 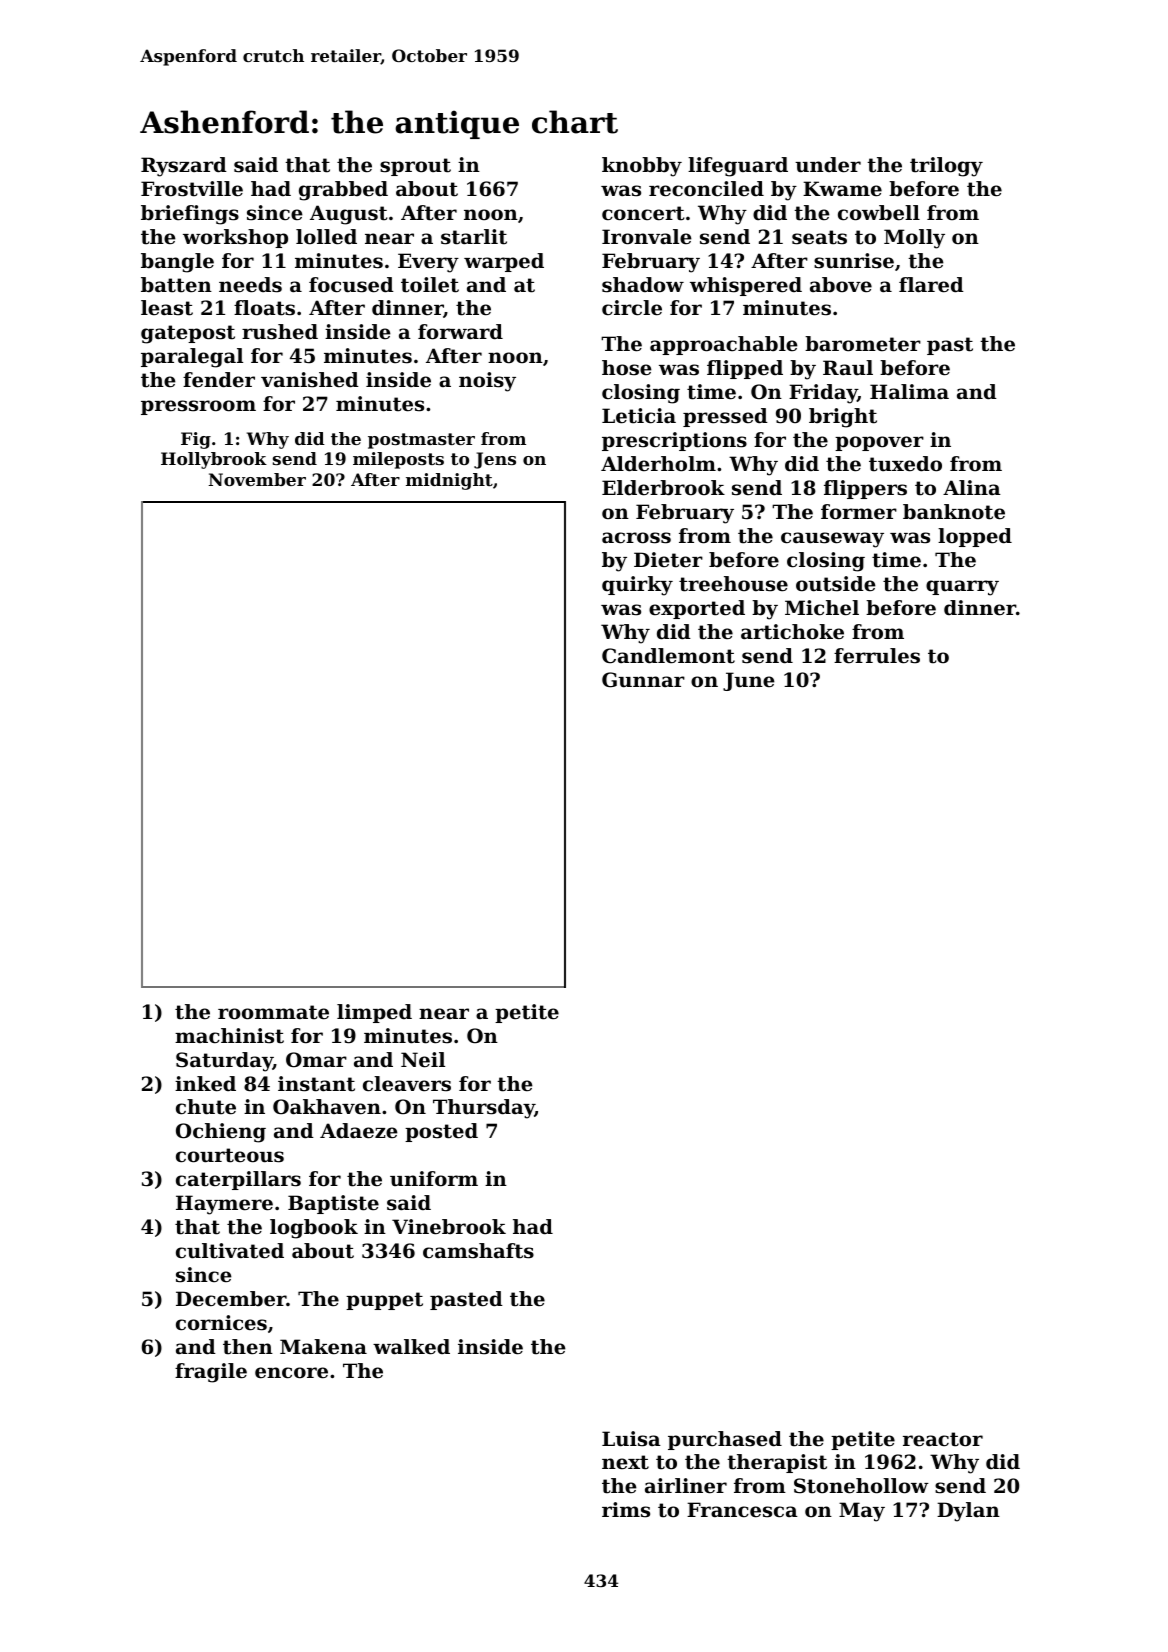 I want to click on Dylan, so click(x=968, y=1512).
